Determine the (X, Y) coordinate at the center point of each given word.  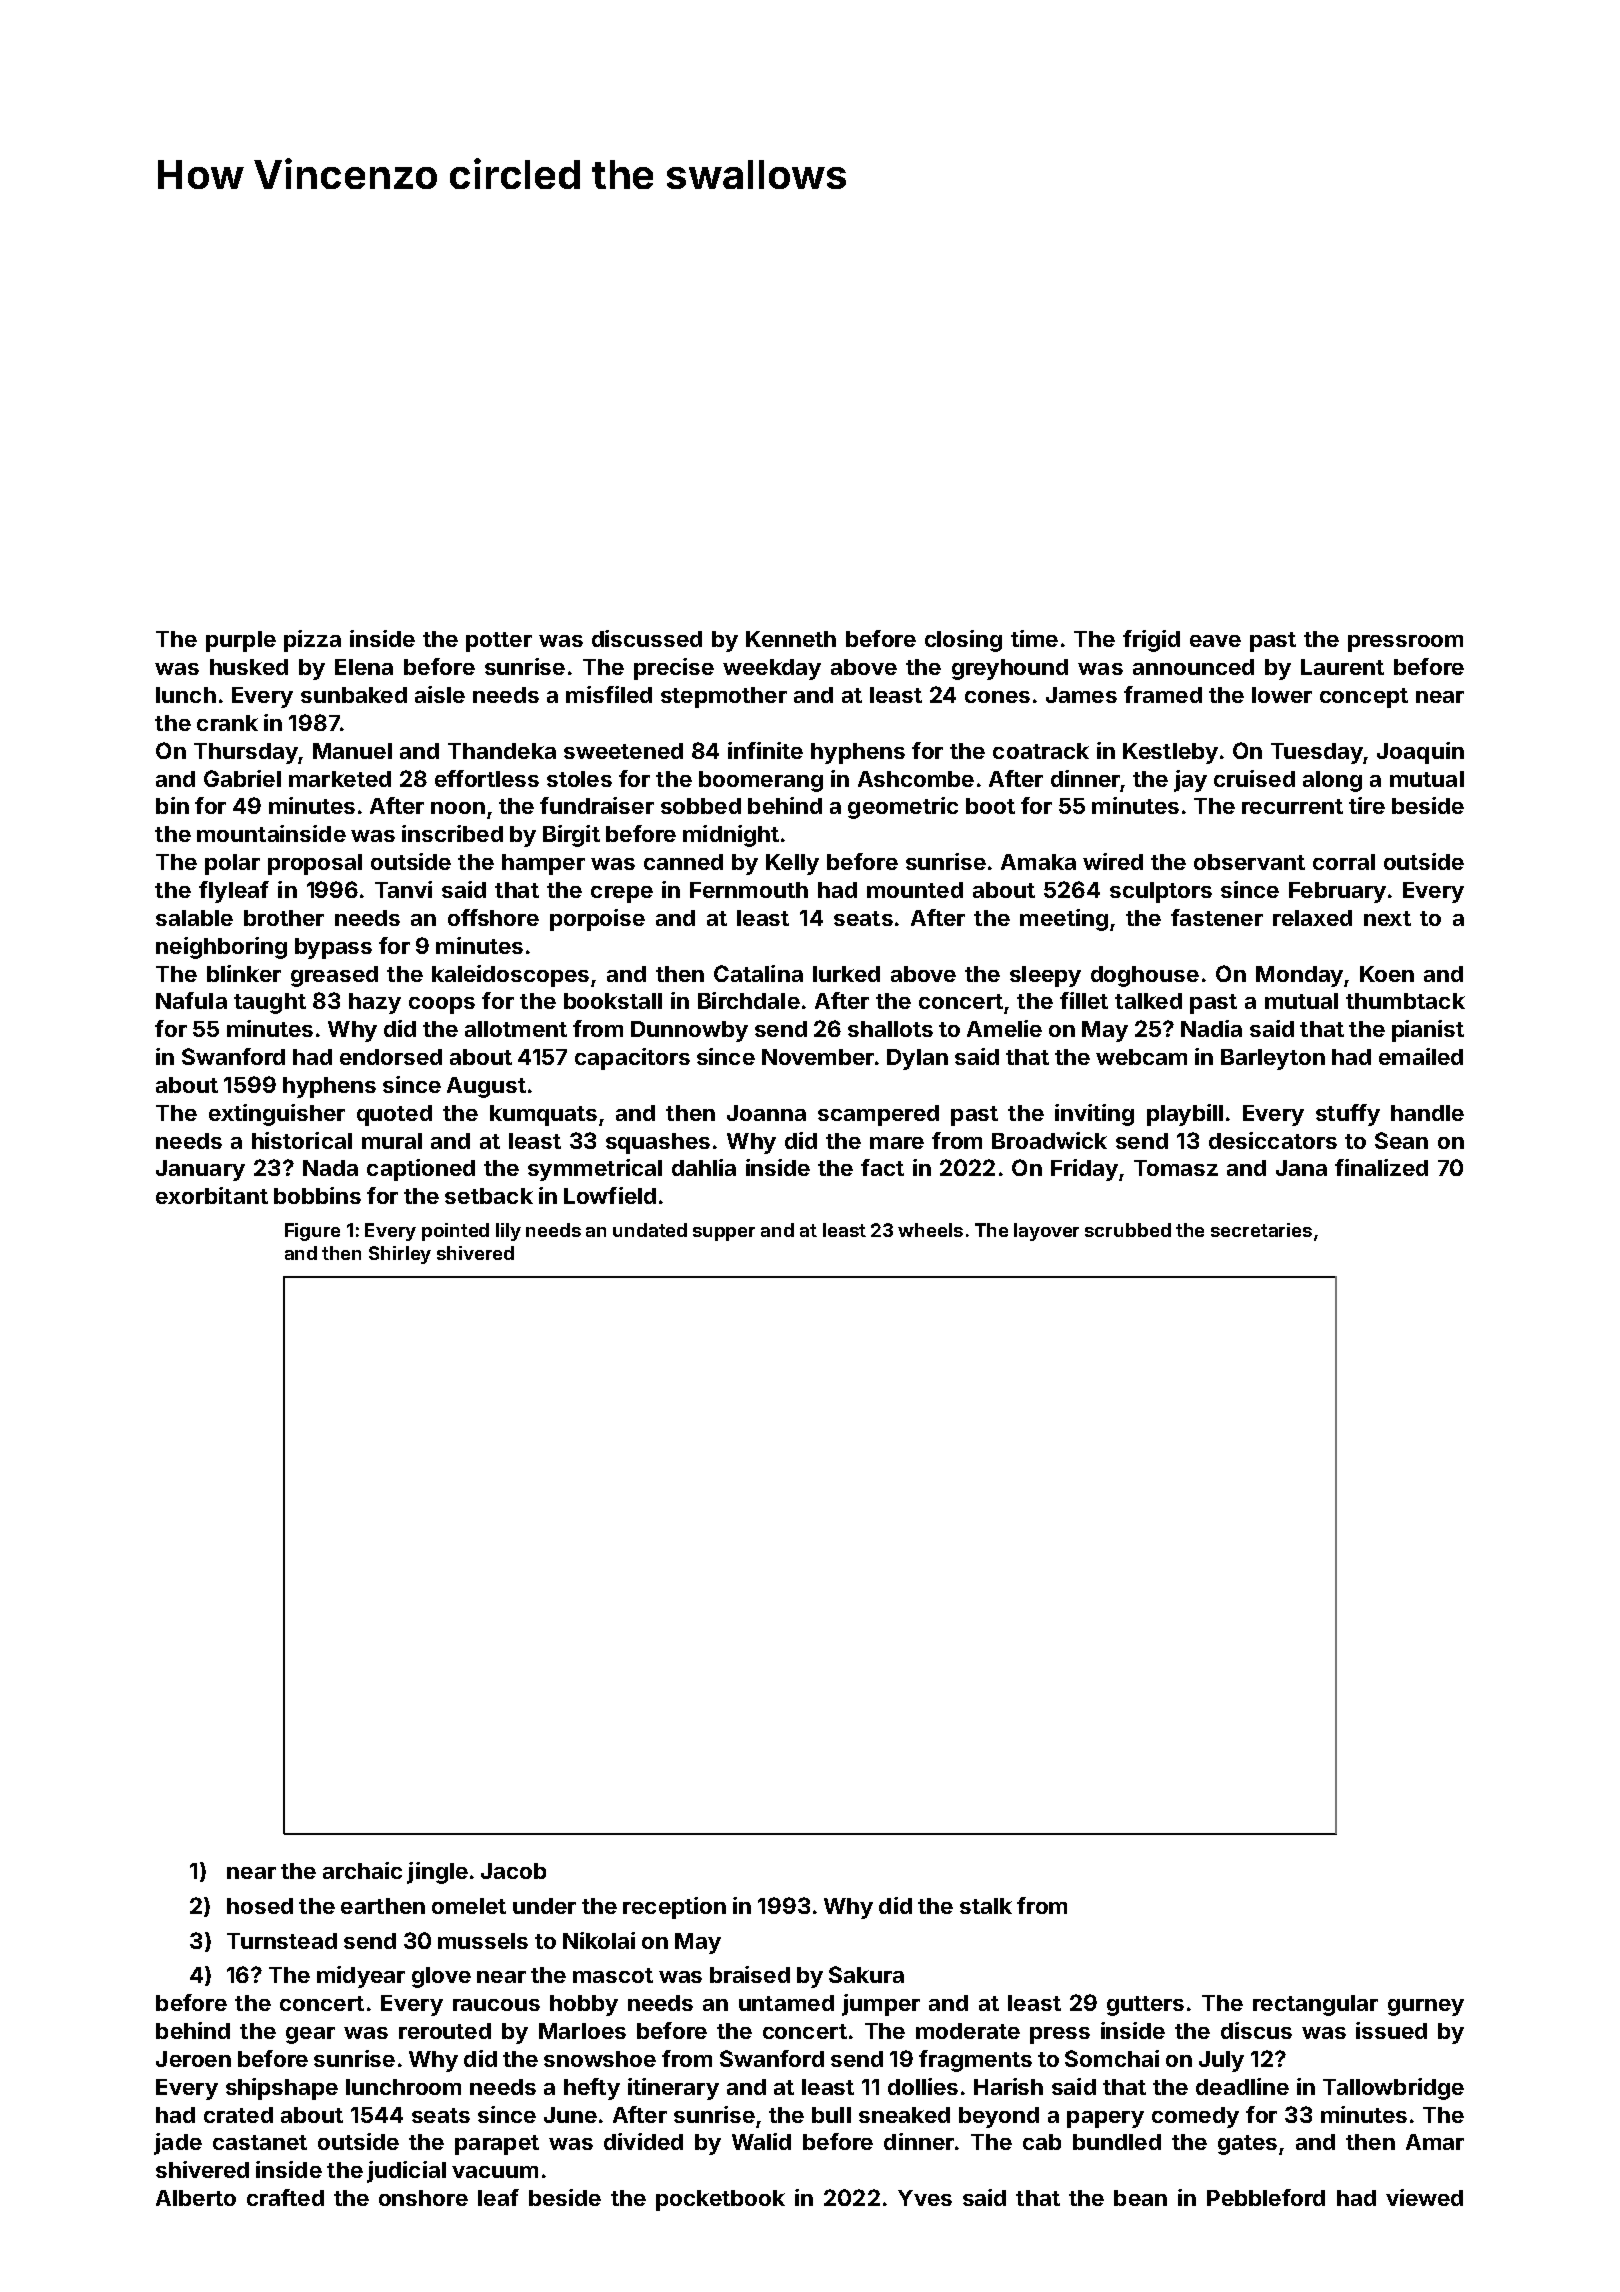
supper (724, 1234)
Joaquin (1420, 753)
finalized (1381, 1167)
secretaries (1261, 1230)
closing (963, 641)
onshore (423, 2198)
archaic (362, 1870)
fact (882, 1167)
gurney (1426, 2007)
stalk (986, 1906)
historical (302, 1140)
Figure (312, 1232)
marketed (340, 779)
